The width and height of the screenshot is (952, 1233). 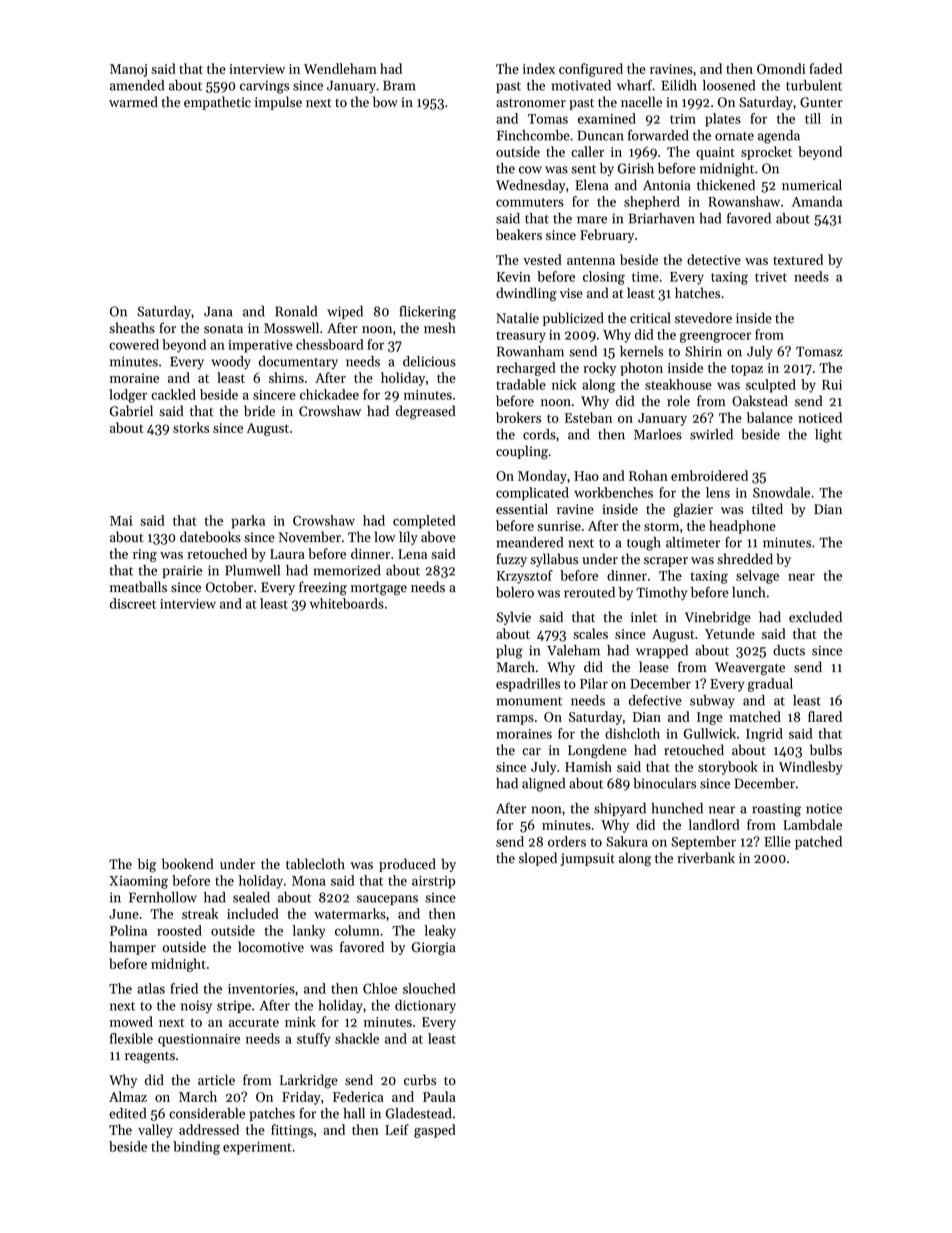 What do you see at coordinates (132, 328) in the screenshot?
I see `sheaths` at bounding box center [132, 328].
